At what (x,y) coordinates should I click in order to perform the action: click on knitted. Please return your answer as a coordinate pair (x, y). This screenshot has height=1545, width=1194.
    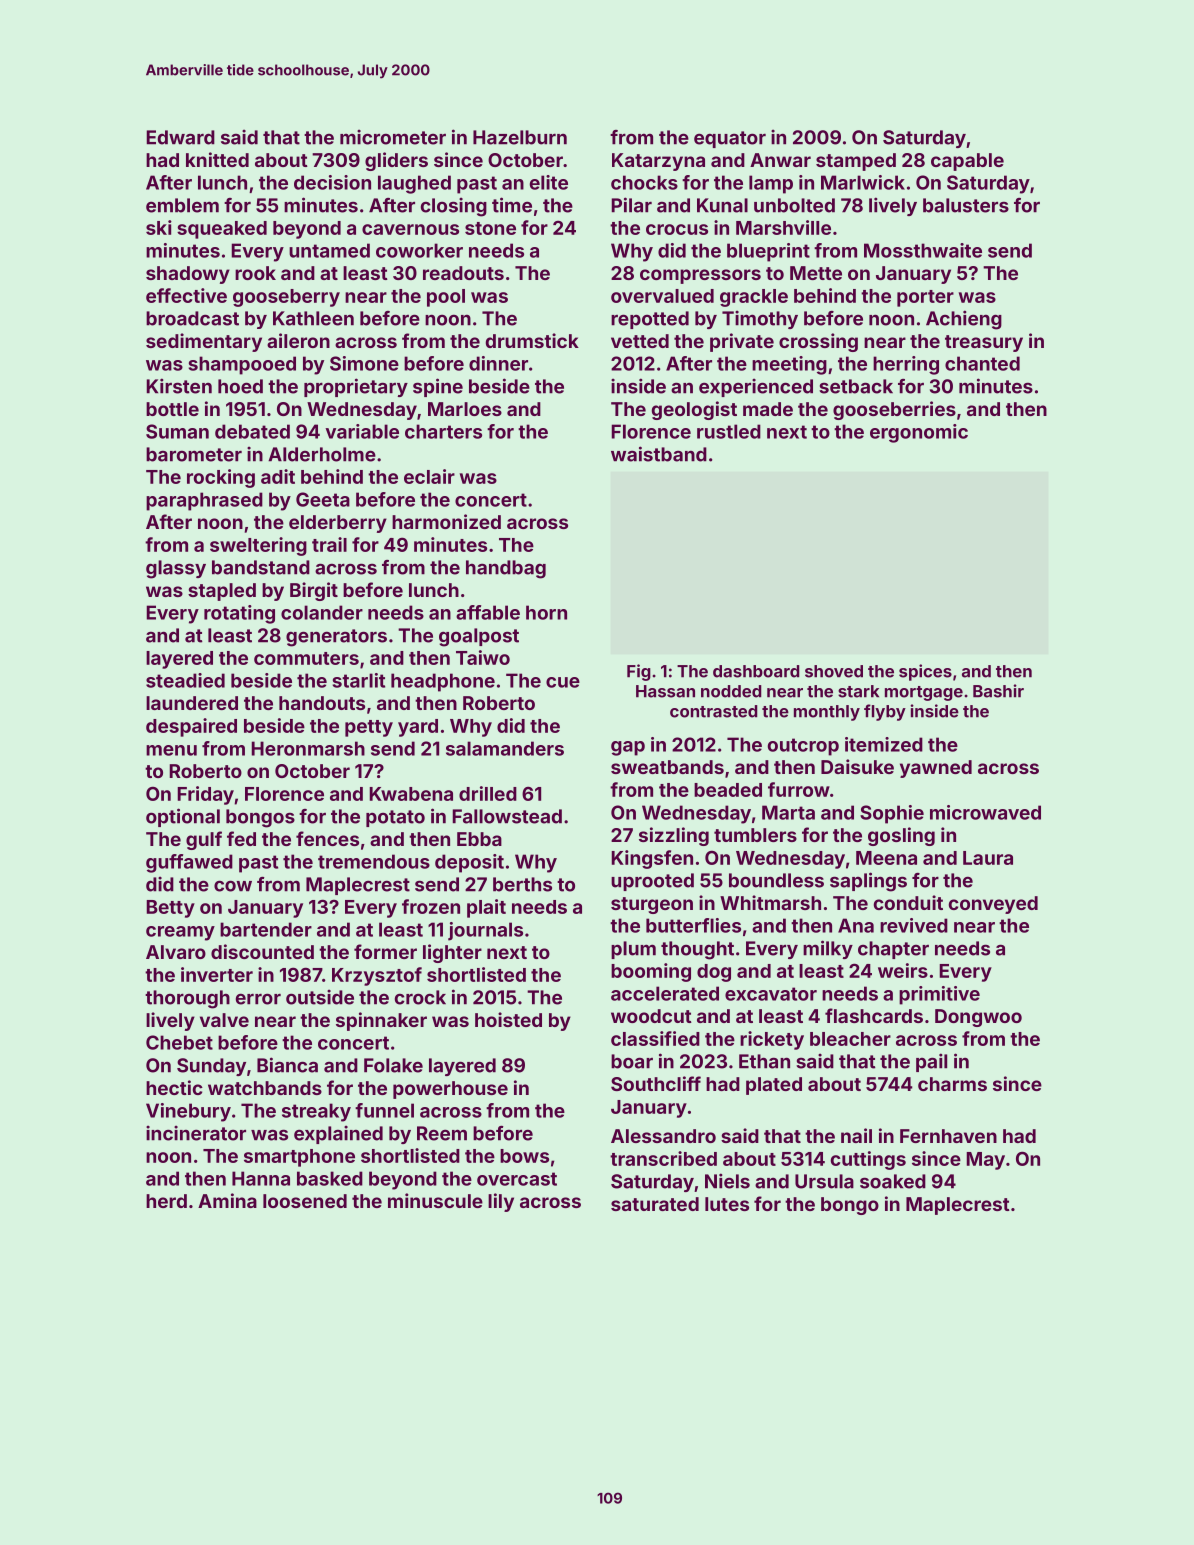
    Looking at the image, I should click on (217, 159).
